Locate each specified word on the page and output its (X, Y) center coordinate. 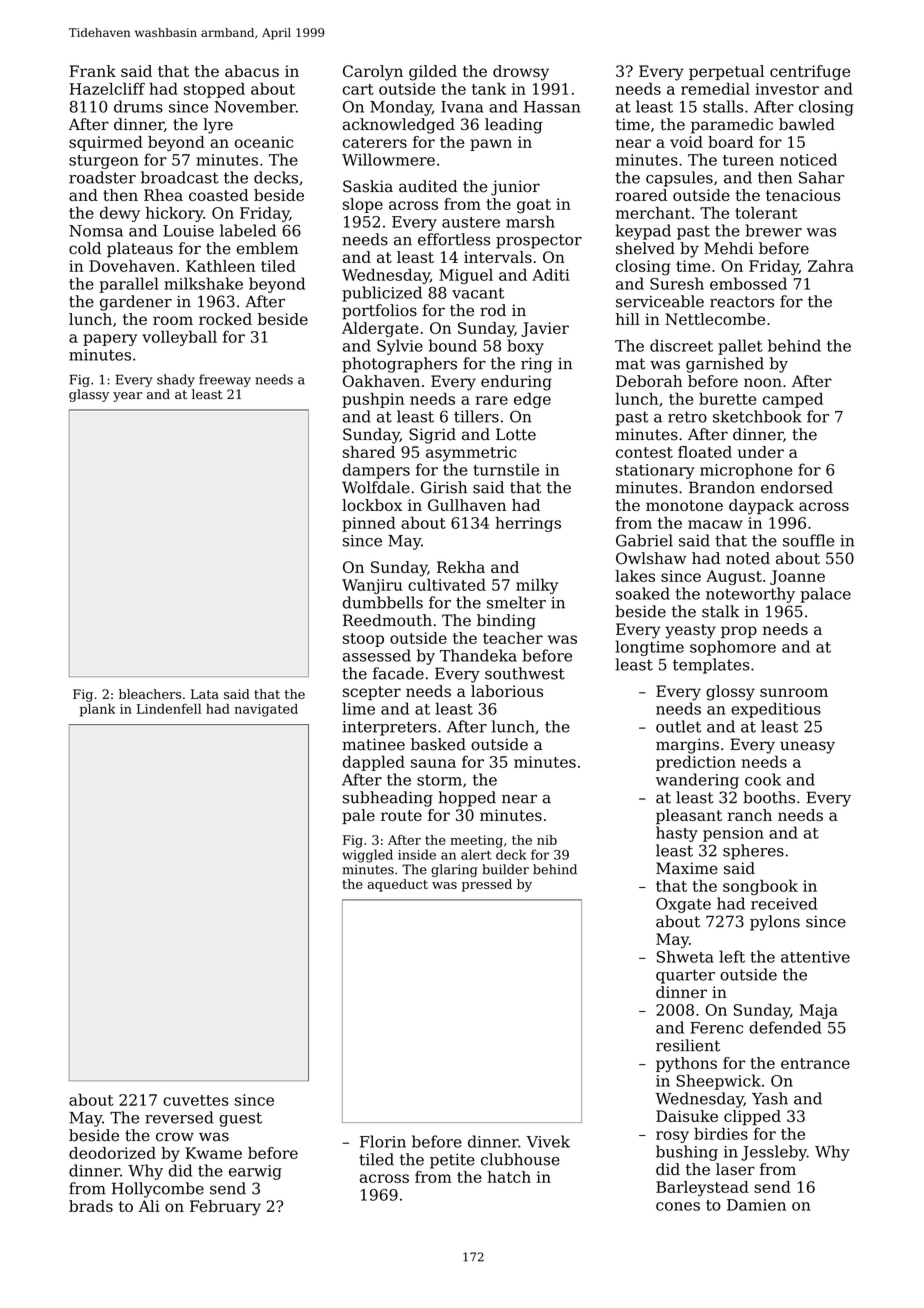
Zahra (831, 266)
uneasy (807, 747)
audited (428, 186)
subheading (388, 799)
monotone (684, 505)
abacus (252, 71)
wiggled (367, 856)
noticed (808, 159)
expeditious (776, 710)
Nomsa (96, 231)
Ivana (462, 107)
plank (98, 710)
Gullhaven (467, 505)
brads (91, 1206)
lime (358, 708)
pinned (369, 524)
